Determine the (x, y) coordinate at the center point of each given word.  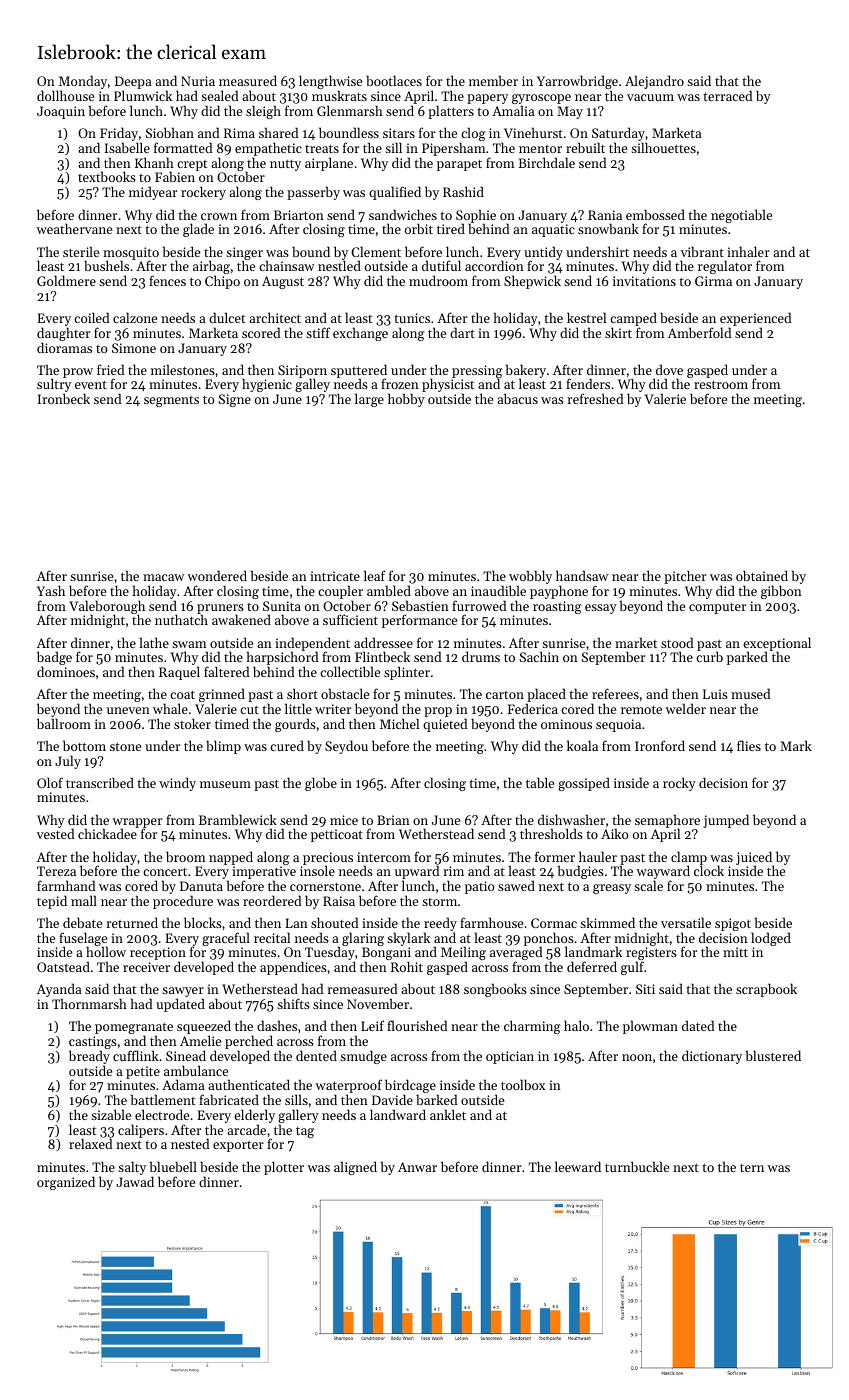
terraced (728, 95)
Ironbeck (63, 399)
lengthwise (330, 83)
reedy (440, 924)
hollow (106, 952)
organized (66, 1183)
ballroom (64, 723)
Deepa (133, 83)
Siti (645, 989)
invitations (644, 281)
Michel (399, 723)
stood (677, 642)
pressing (477, 372)
